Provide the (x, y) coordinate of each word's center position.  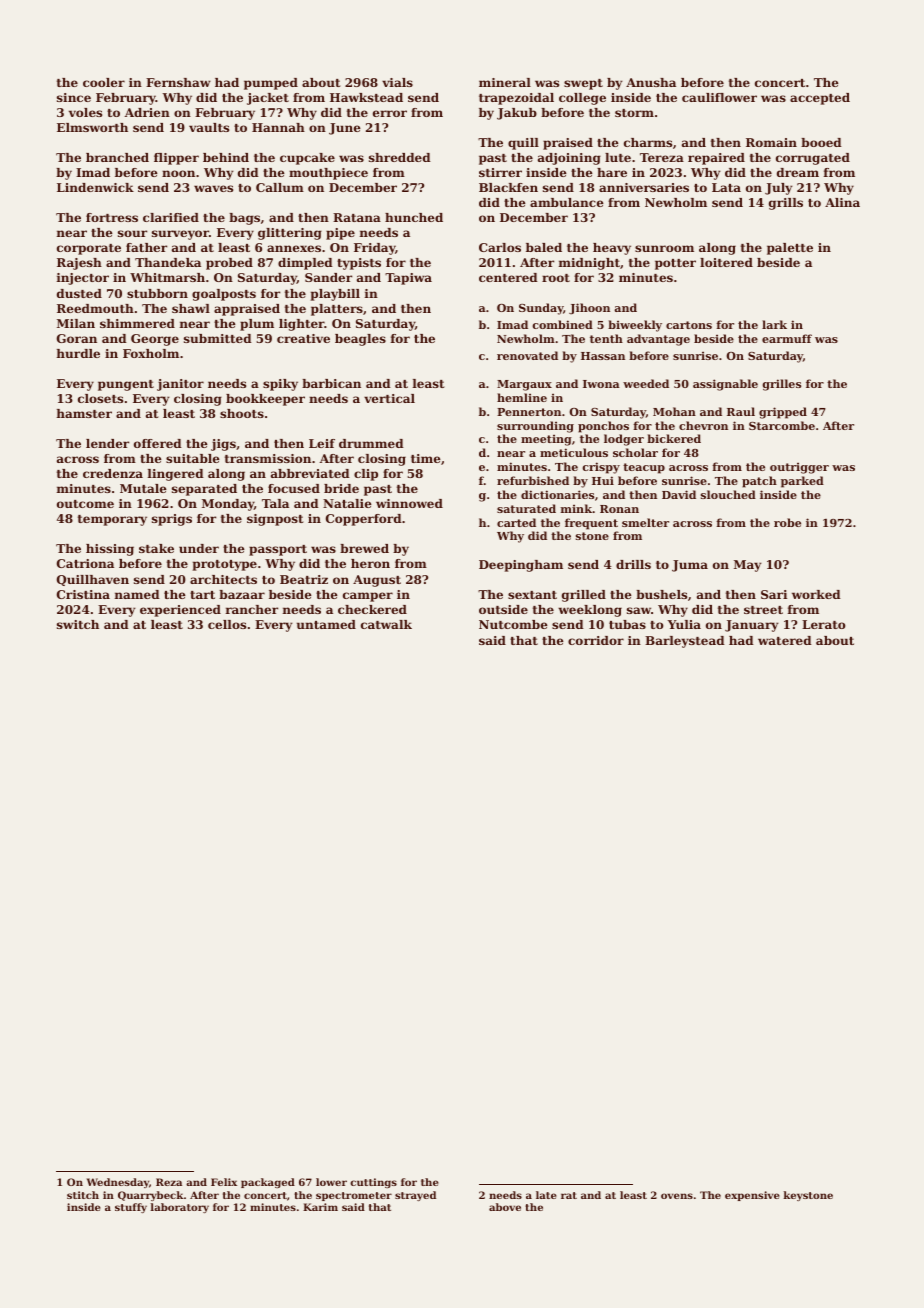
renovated (527, 355)
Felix (224, 1182)
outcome (85, 504)
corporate (89, 249)
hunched (414, 217)
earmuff (787, 338)
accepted (820, 99)
